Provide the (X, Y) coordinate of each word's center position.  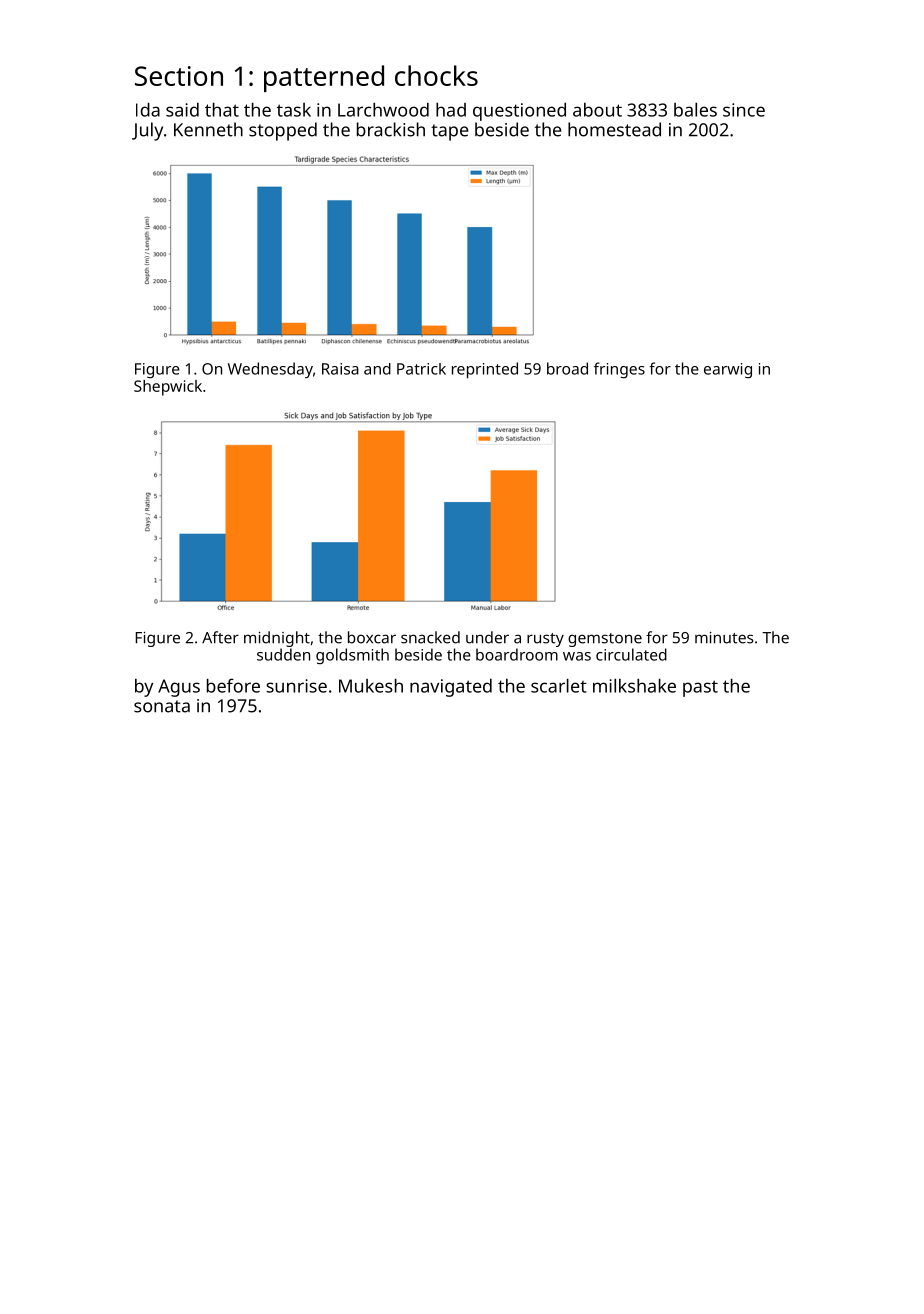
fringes (619, 370)
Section (179, 76)
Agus (179, 688)
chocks (436, 75)
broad (567, 368)
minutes (724, 638)
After (220, 637)
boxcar (372, 637)
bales (695, 110)
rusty (545, 640)
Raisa (340, 369)
